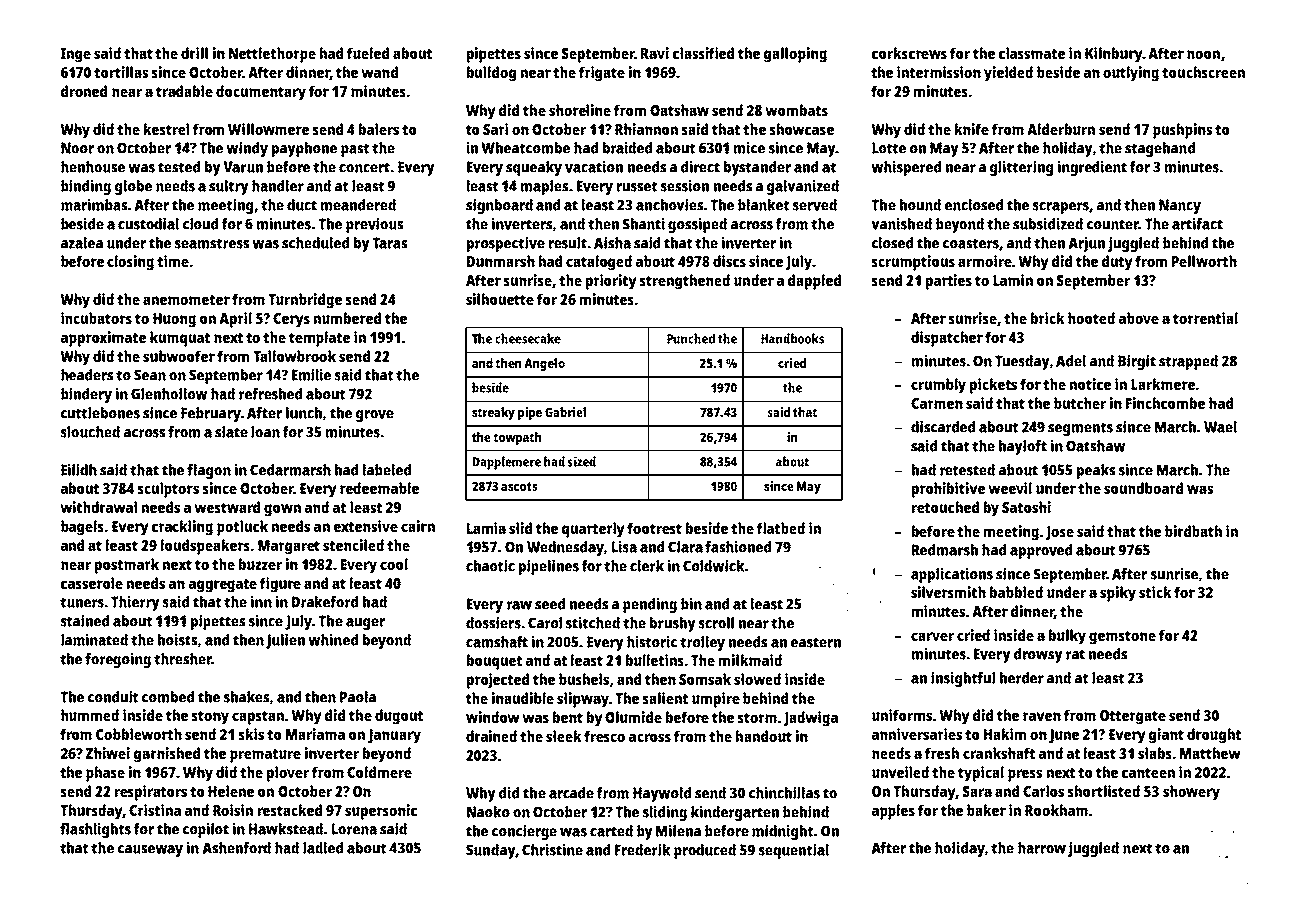 Image resolution: width=1308 pixels, height=924 pixels. Describe the element at coordinates (1203, 54) in the page. I see `noon` at that location.
